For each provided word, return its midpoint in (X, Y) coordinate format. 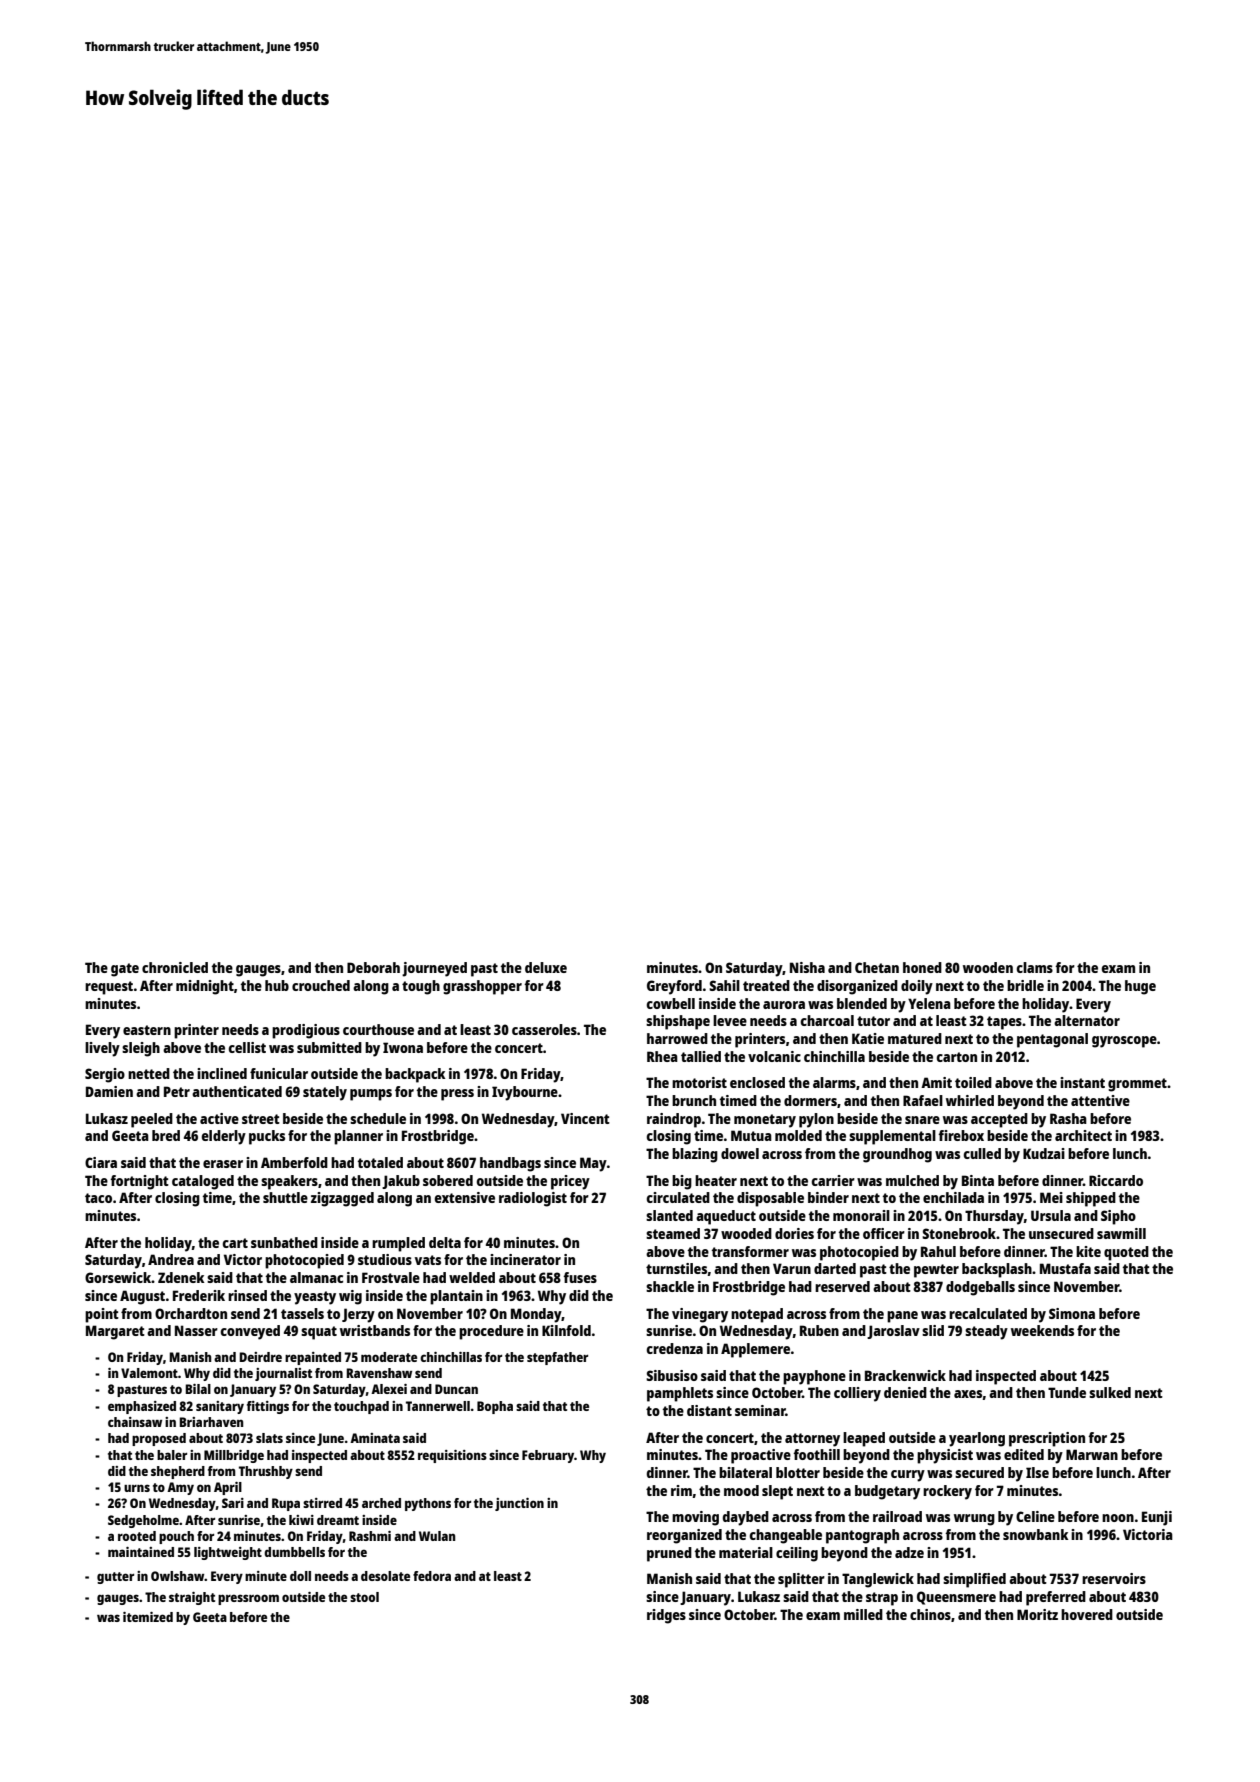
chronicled (175, 967)
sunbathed (284, 1242)
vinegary (700, 1315)
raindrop (674, 1120)
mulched (912, 1180)
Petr (177, 1091)
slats (269, 1438)
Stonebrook (959, 1233)
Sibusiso (672, 1375)
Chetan (877, 967)
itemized (148, 1617)
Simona (1072, 1313)
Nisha (807, 967)
